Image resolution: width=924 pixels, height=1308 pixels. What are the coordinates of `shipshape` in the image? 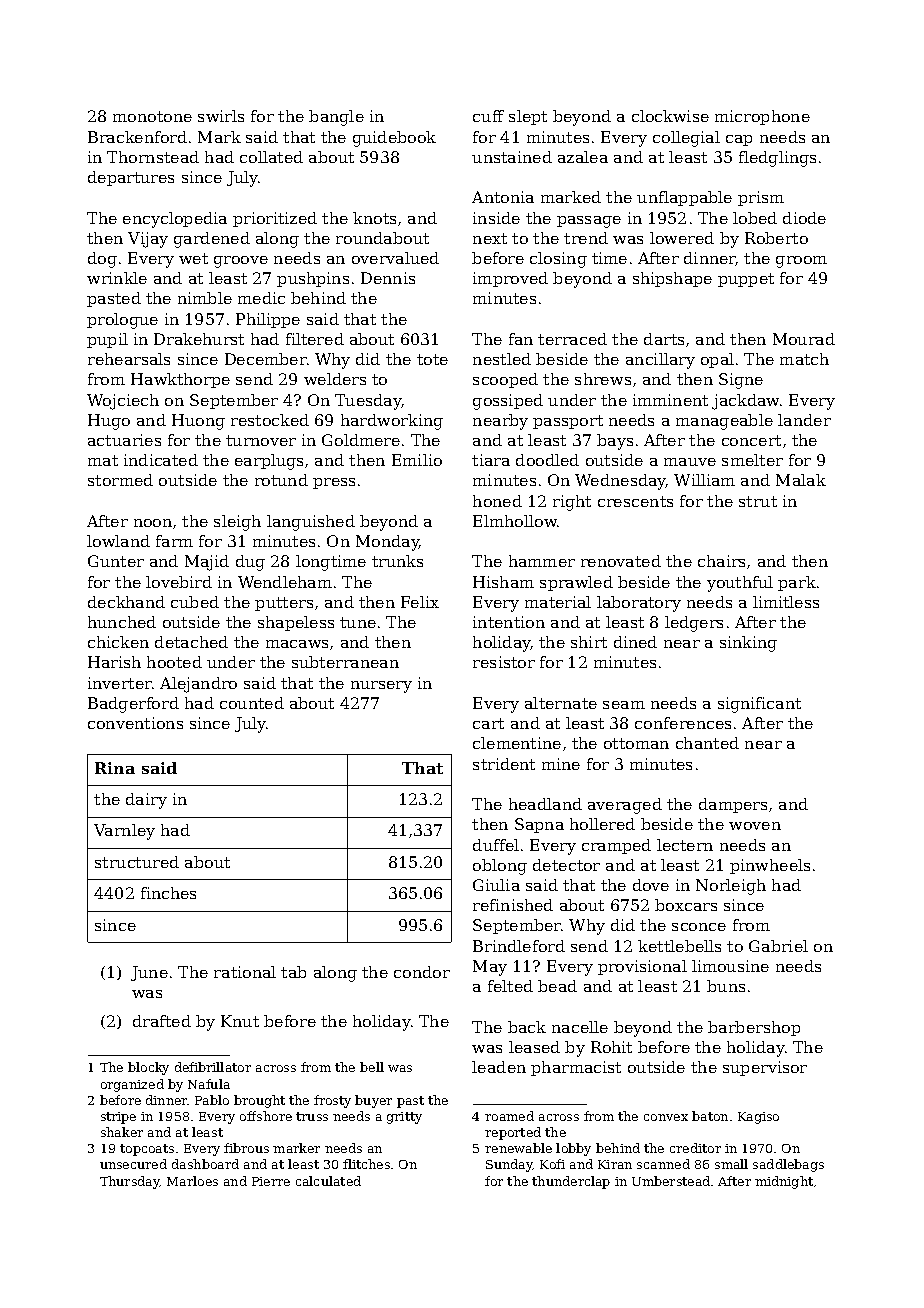 It's located at (672, 279).
